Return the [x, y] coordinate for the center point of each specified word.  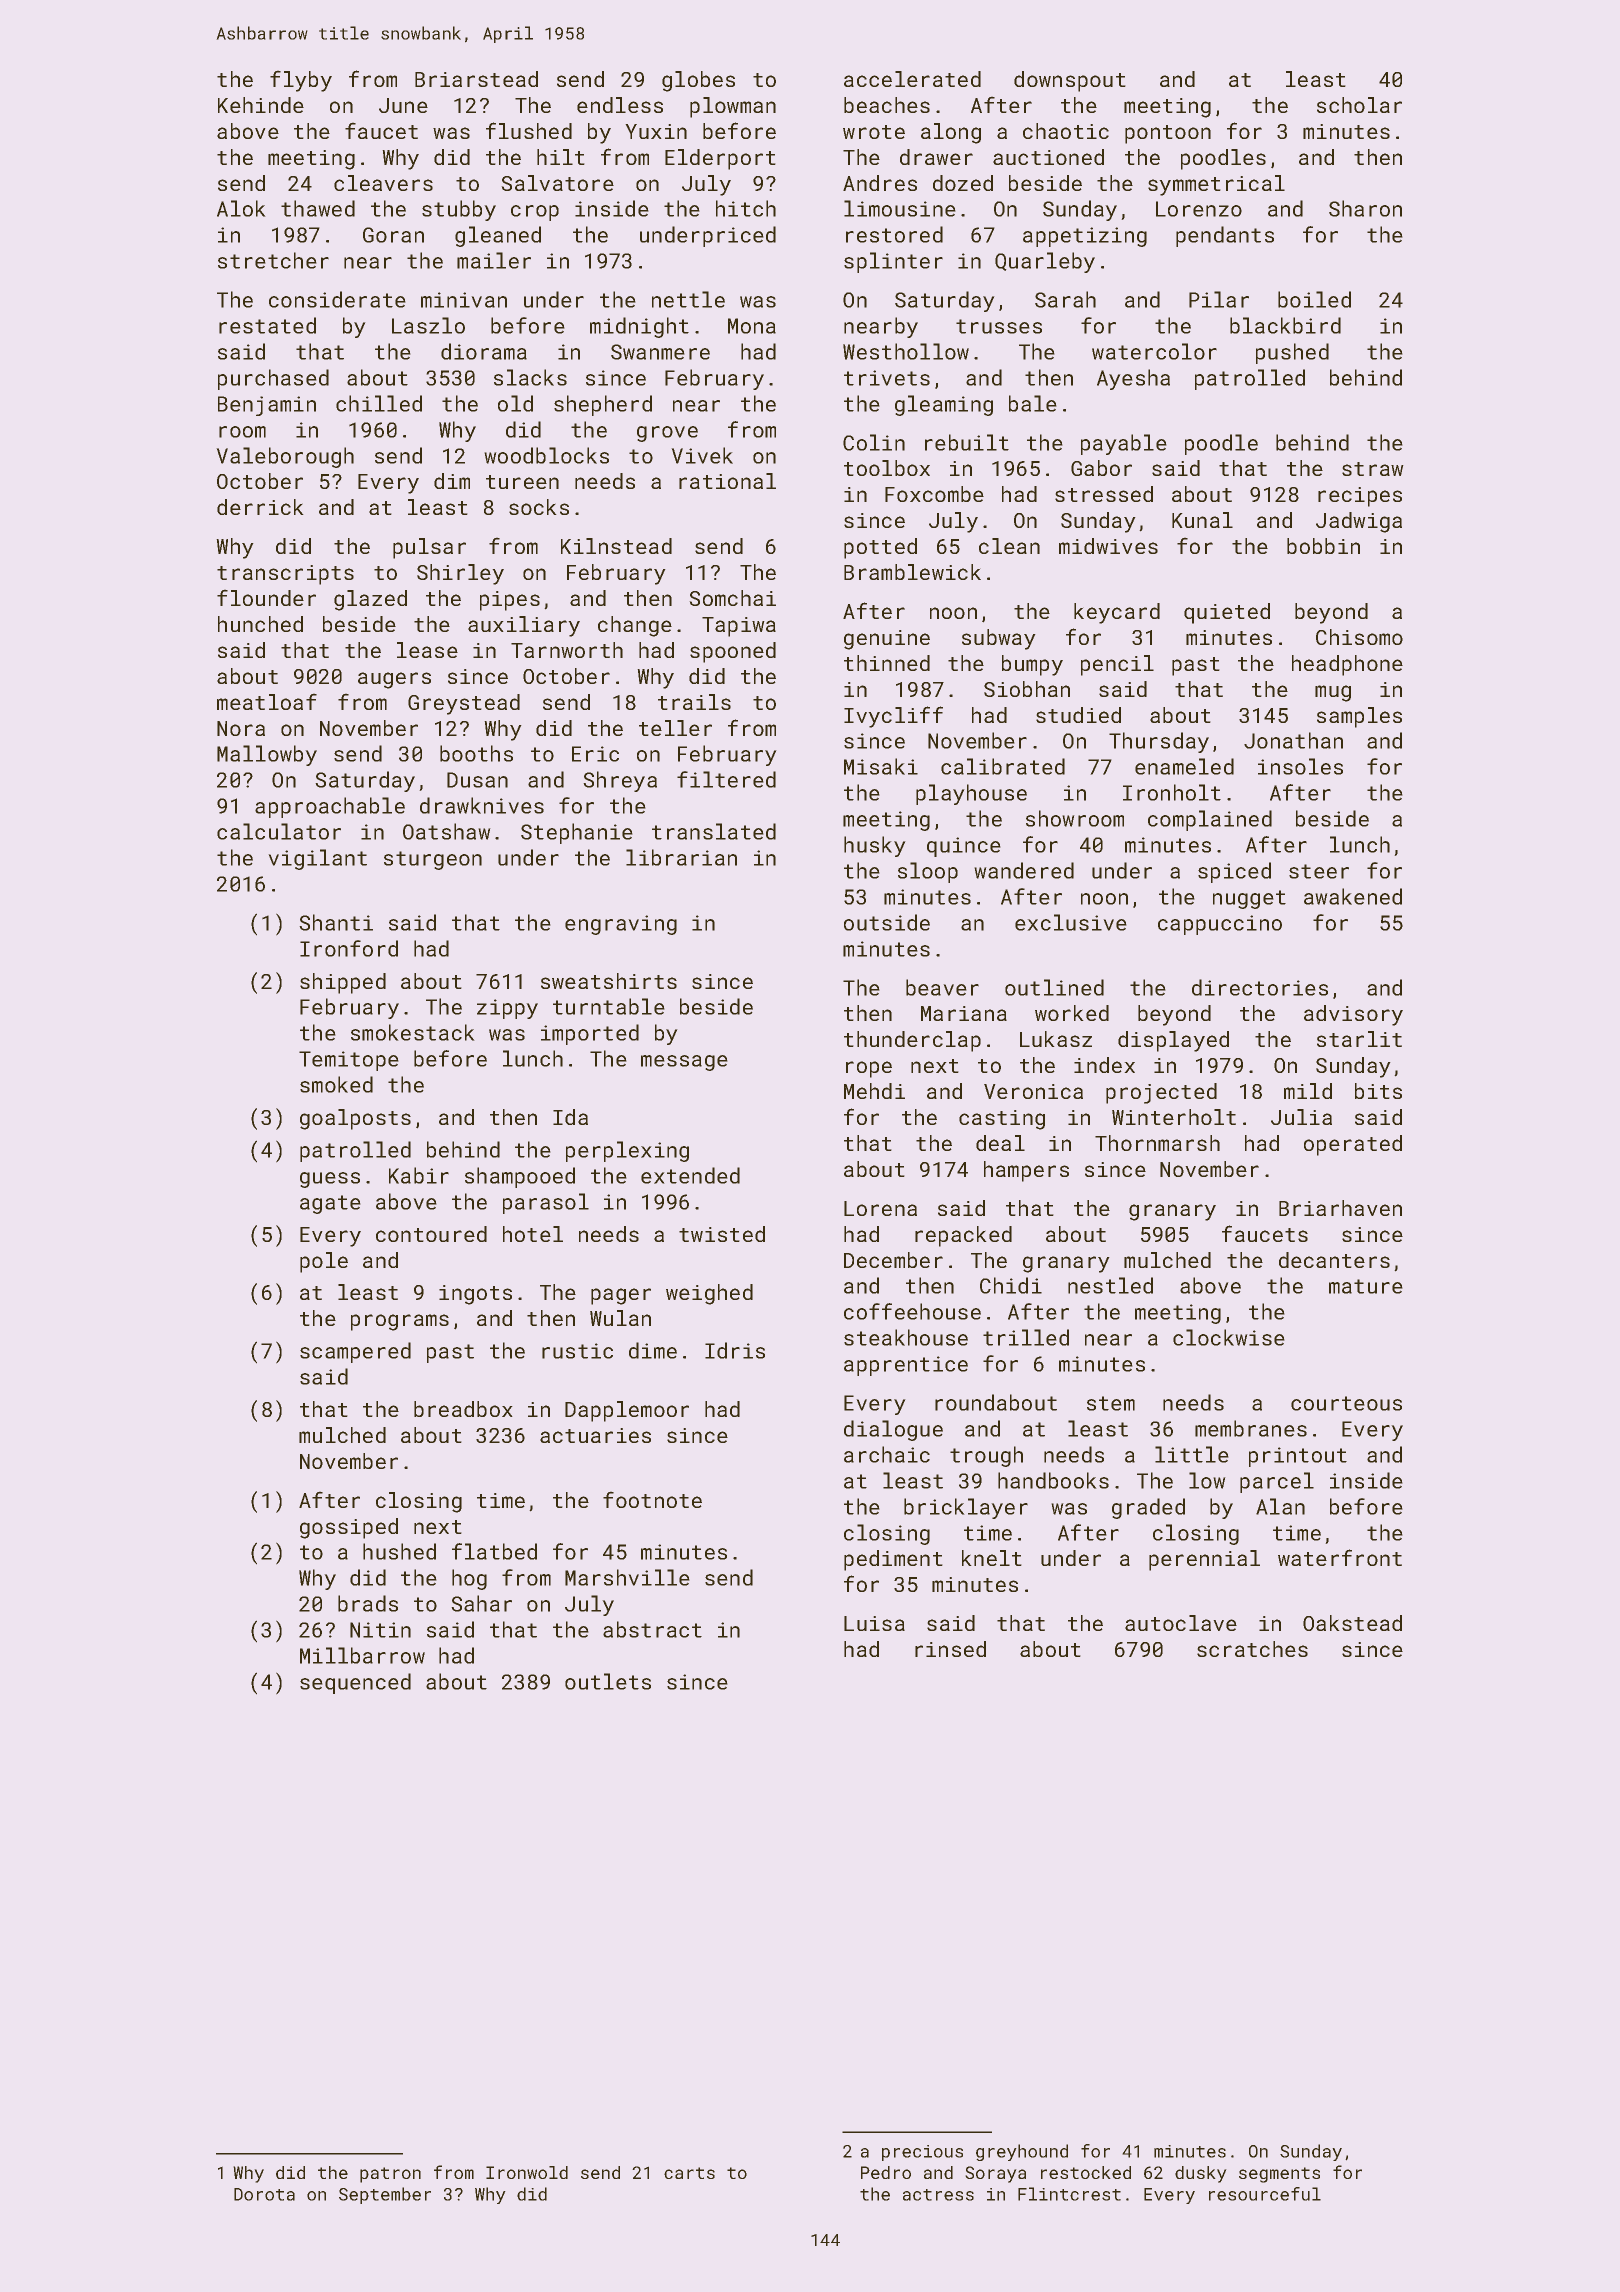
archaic [887, 1454]
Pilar [1219, 299]
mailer [494, 260]
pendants [1225, 236]
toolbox [887, 468]
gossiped [349, 1528]
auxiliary [524, 626]
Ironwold [527, 2172]
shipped [343, 983]
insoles [1300, 766]
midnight [639, 327]
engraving [621, 925]
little [1192, 1454]
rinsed [950, 1649]
